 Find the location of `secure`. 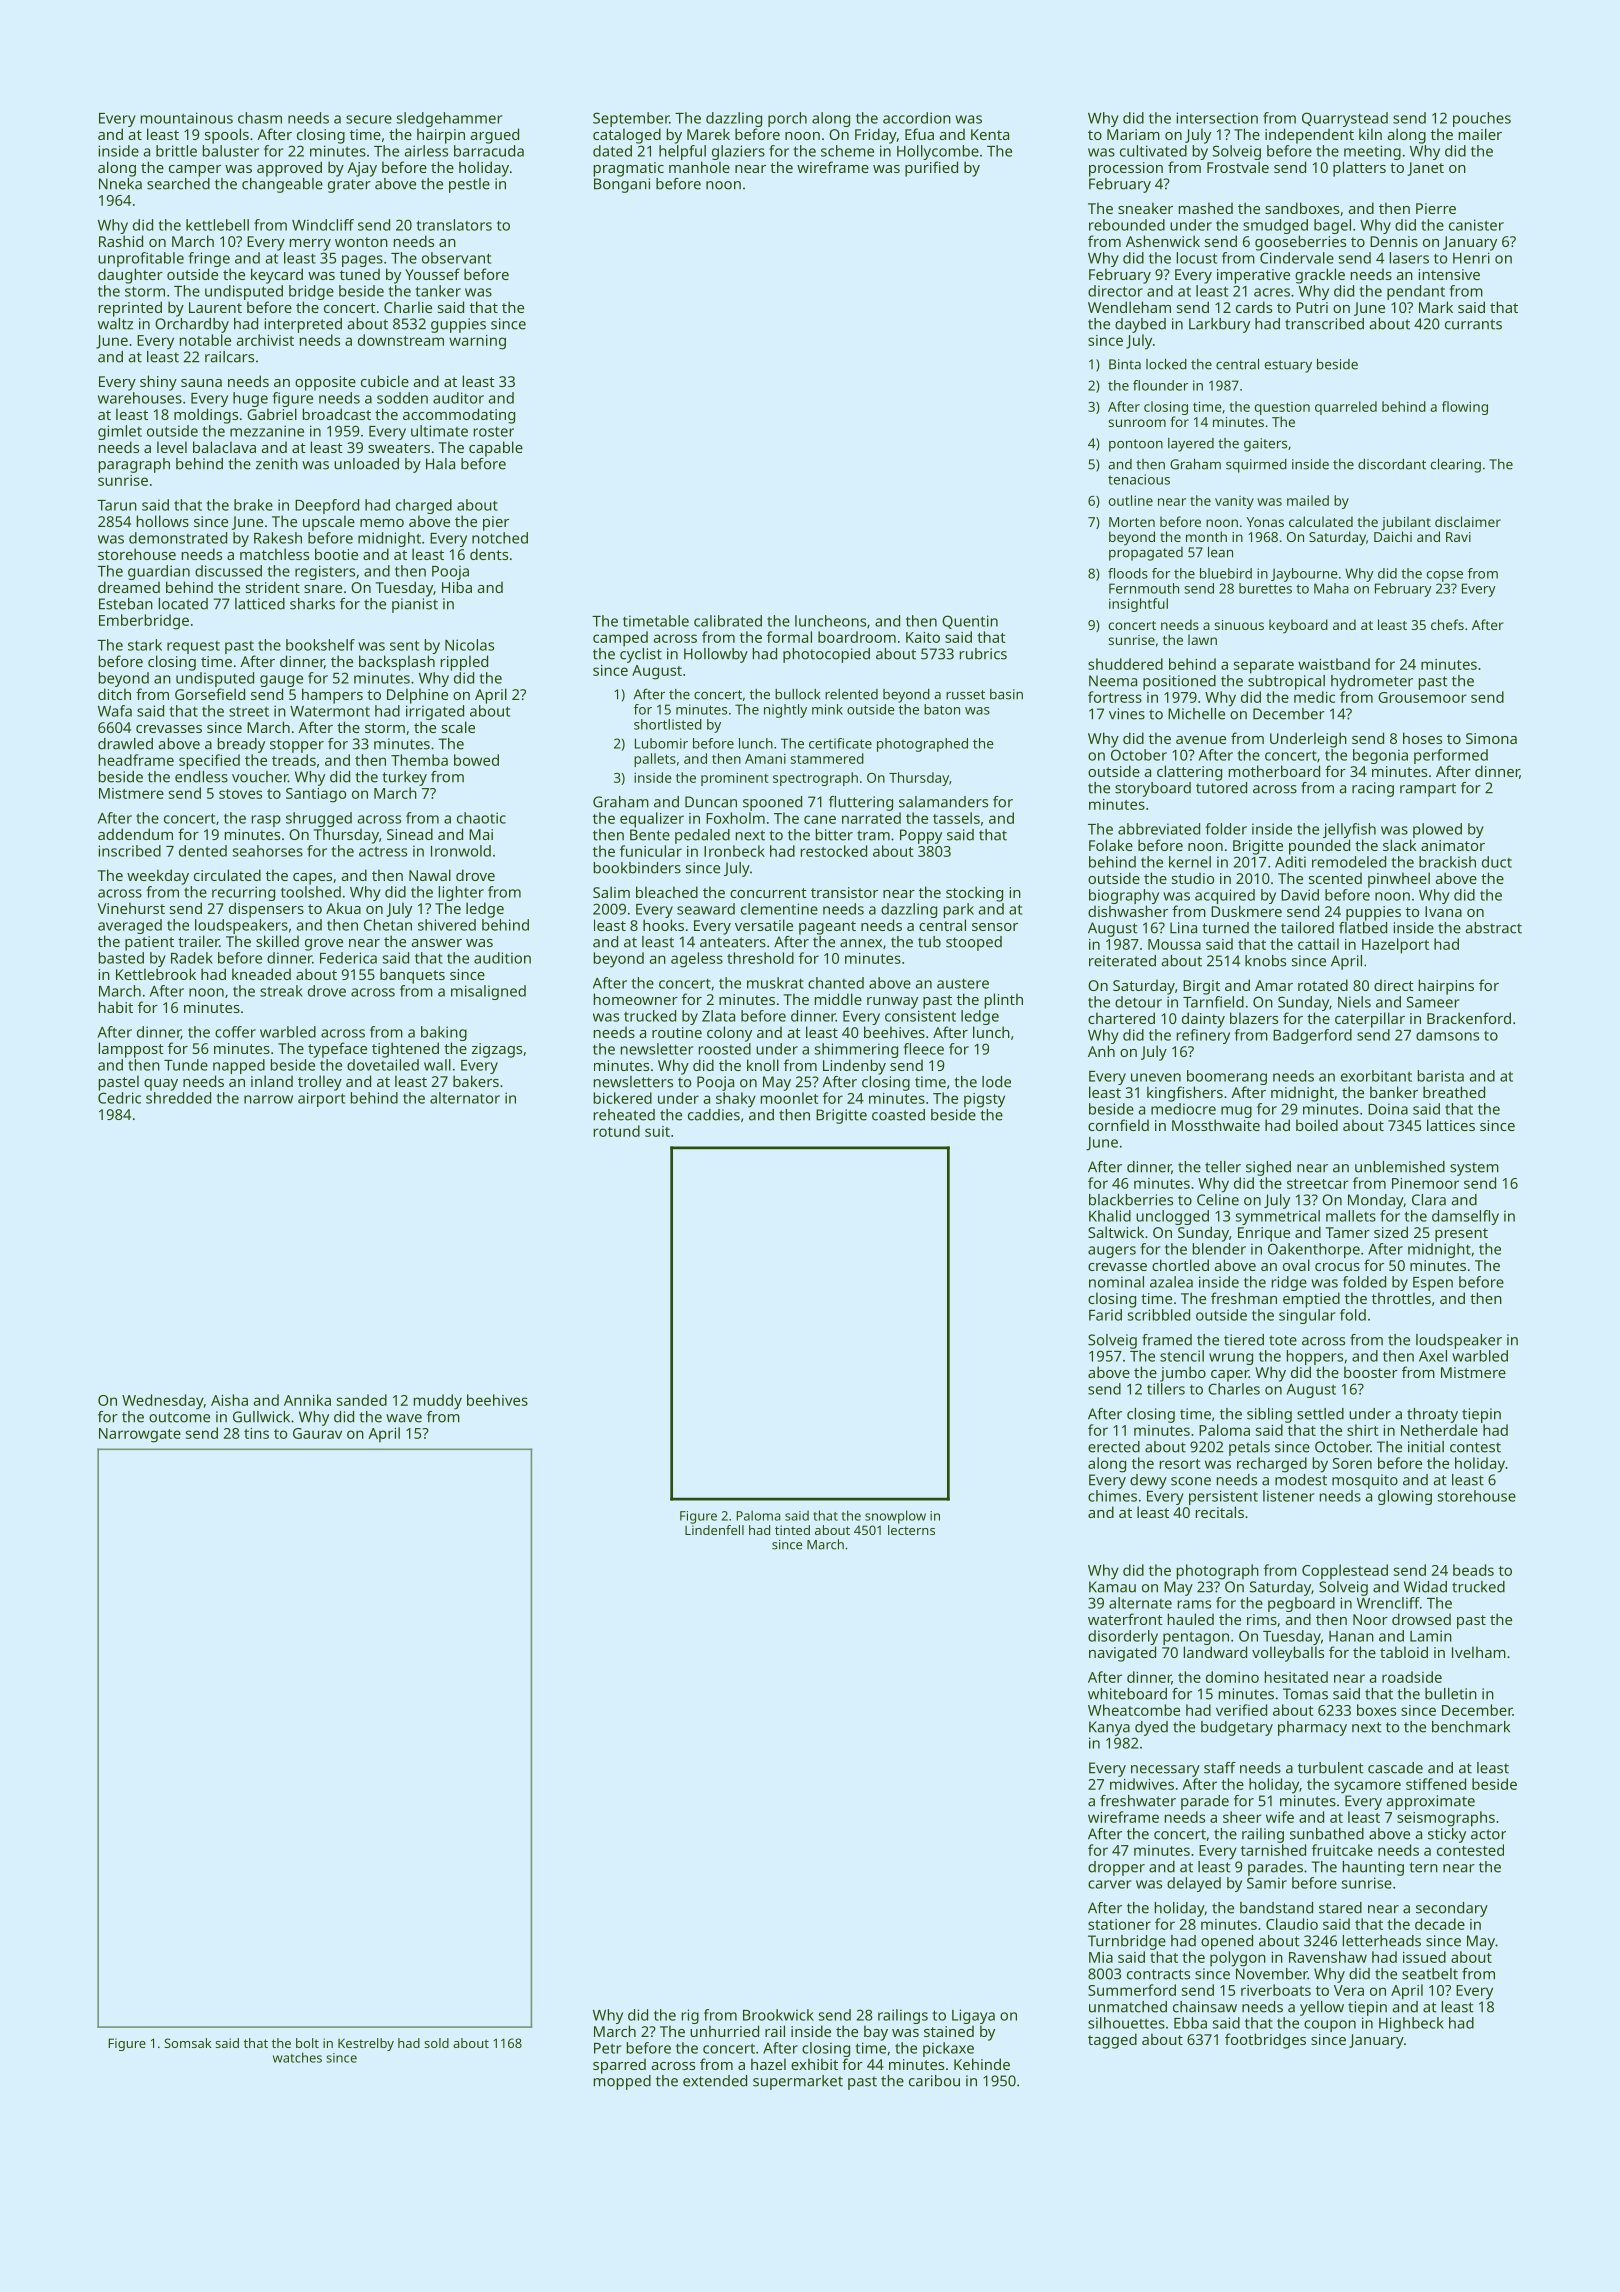

secure is located at coordinates (369, 119).
